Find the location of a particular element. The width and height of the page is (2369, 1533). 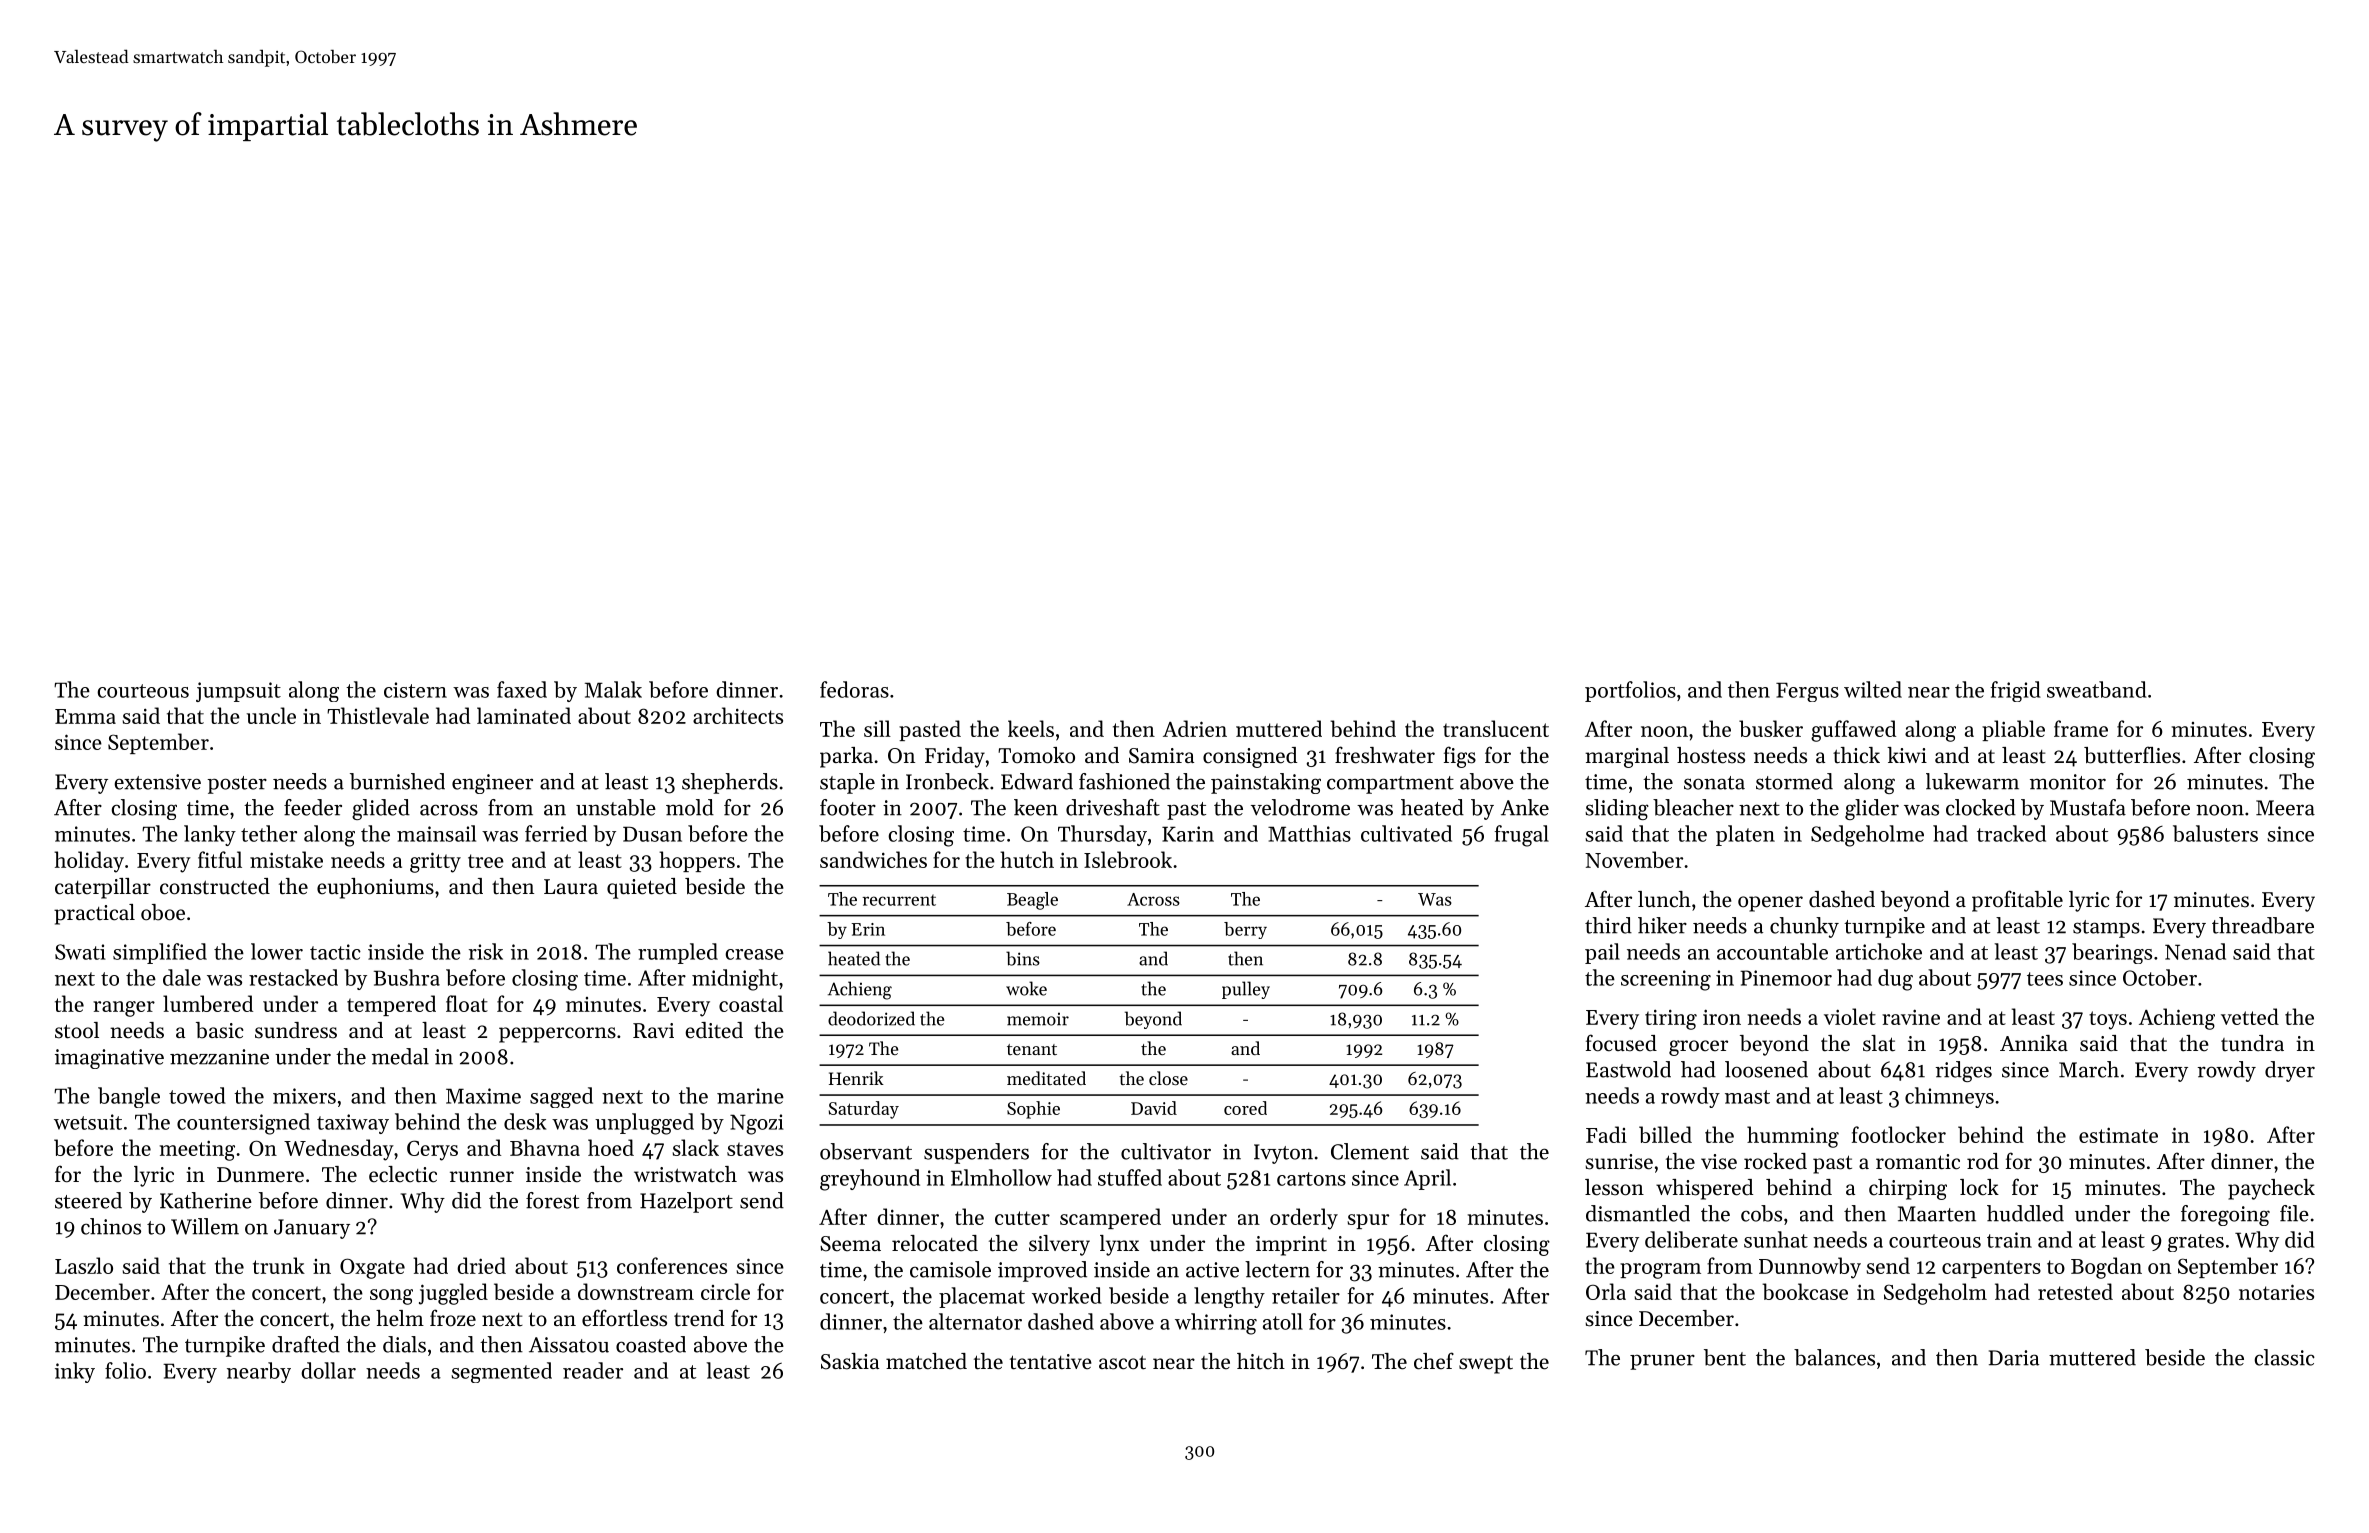

Emma is located at coordinates (85, 716).
